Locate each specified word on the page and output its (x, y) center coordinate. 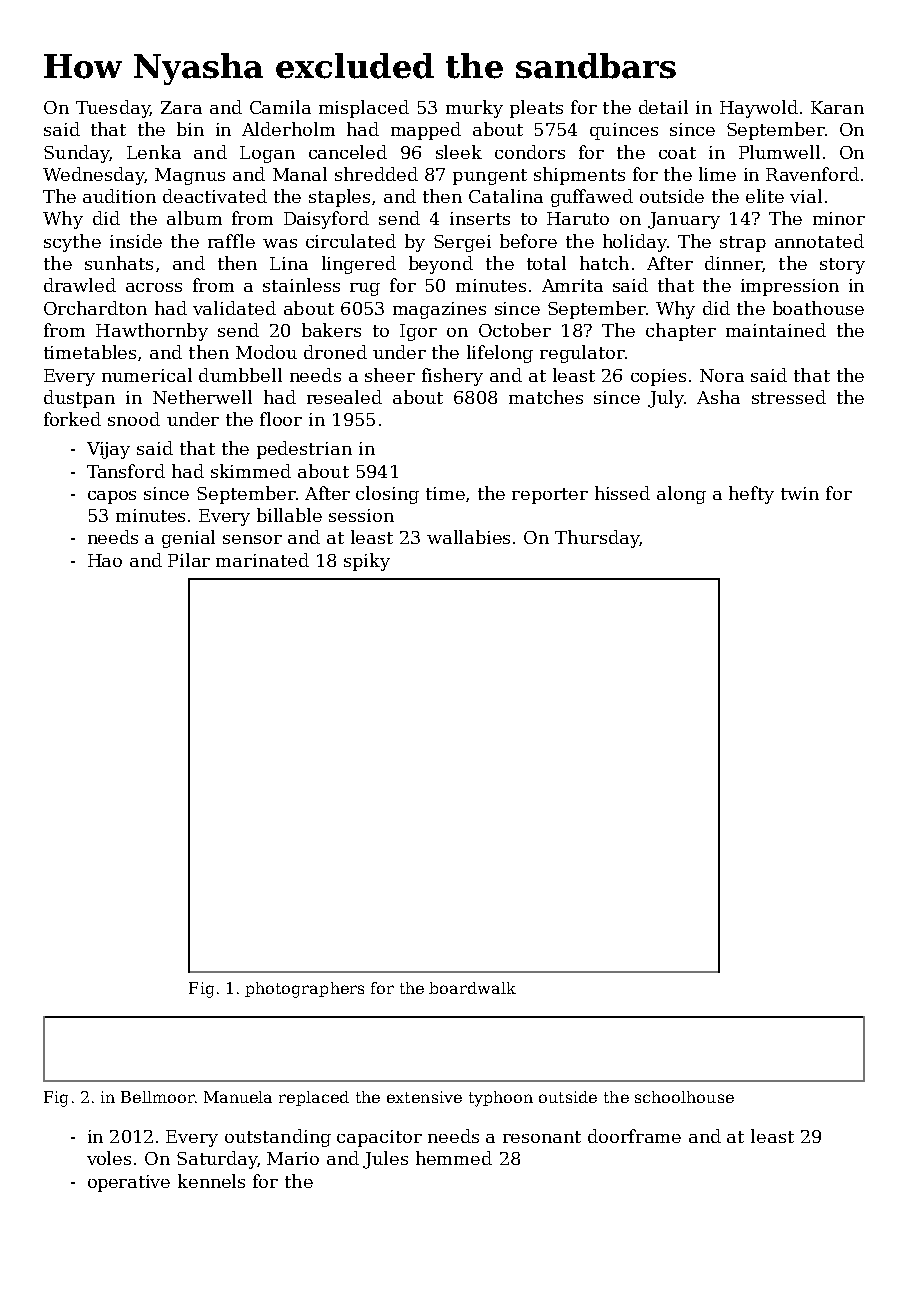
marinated (262, 560)
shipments (579, 176)
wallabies (468, 537)
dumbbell (240, 375)
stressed (789, 397)
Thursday (597, 539)
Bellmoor (157, 1097)
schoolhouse (684, 1097)
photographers (304, 990)
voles (109, 1158)
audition (119, 196)
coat (677, 153)
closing (387, 495)
